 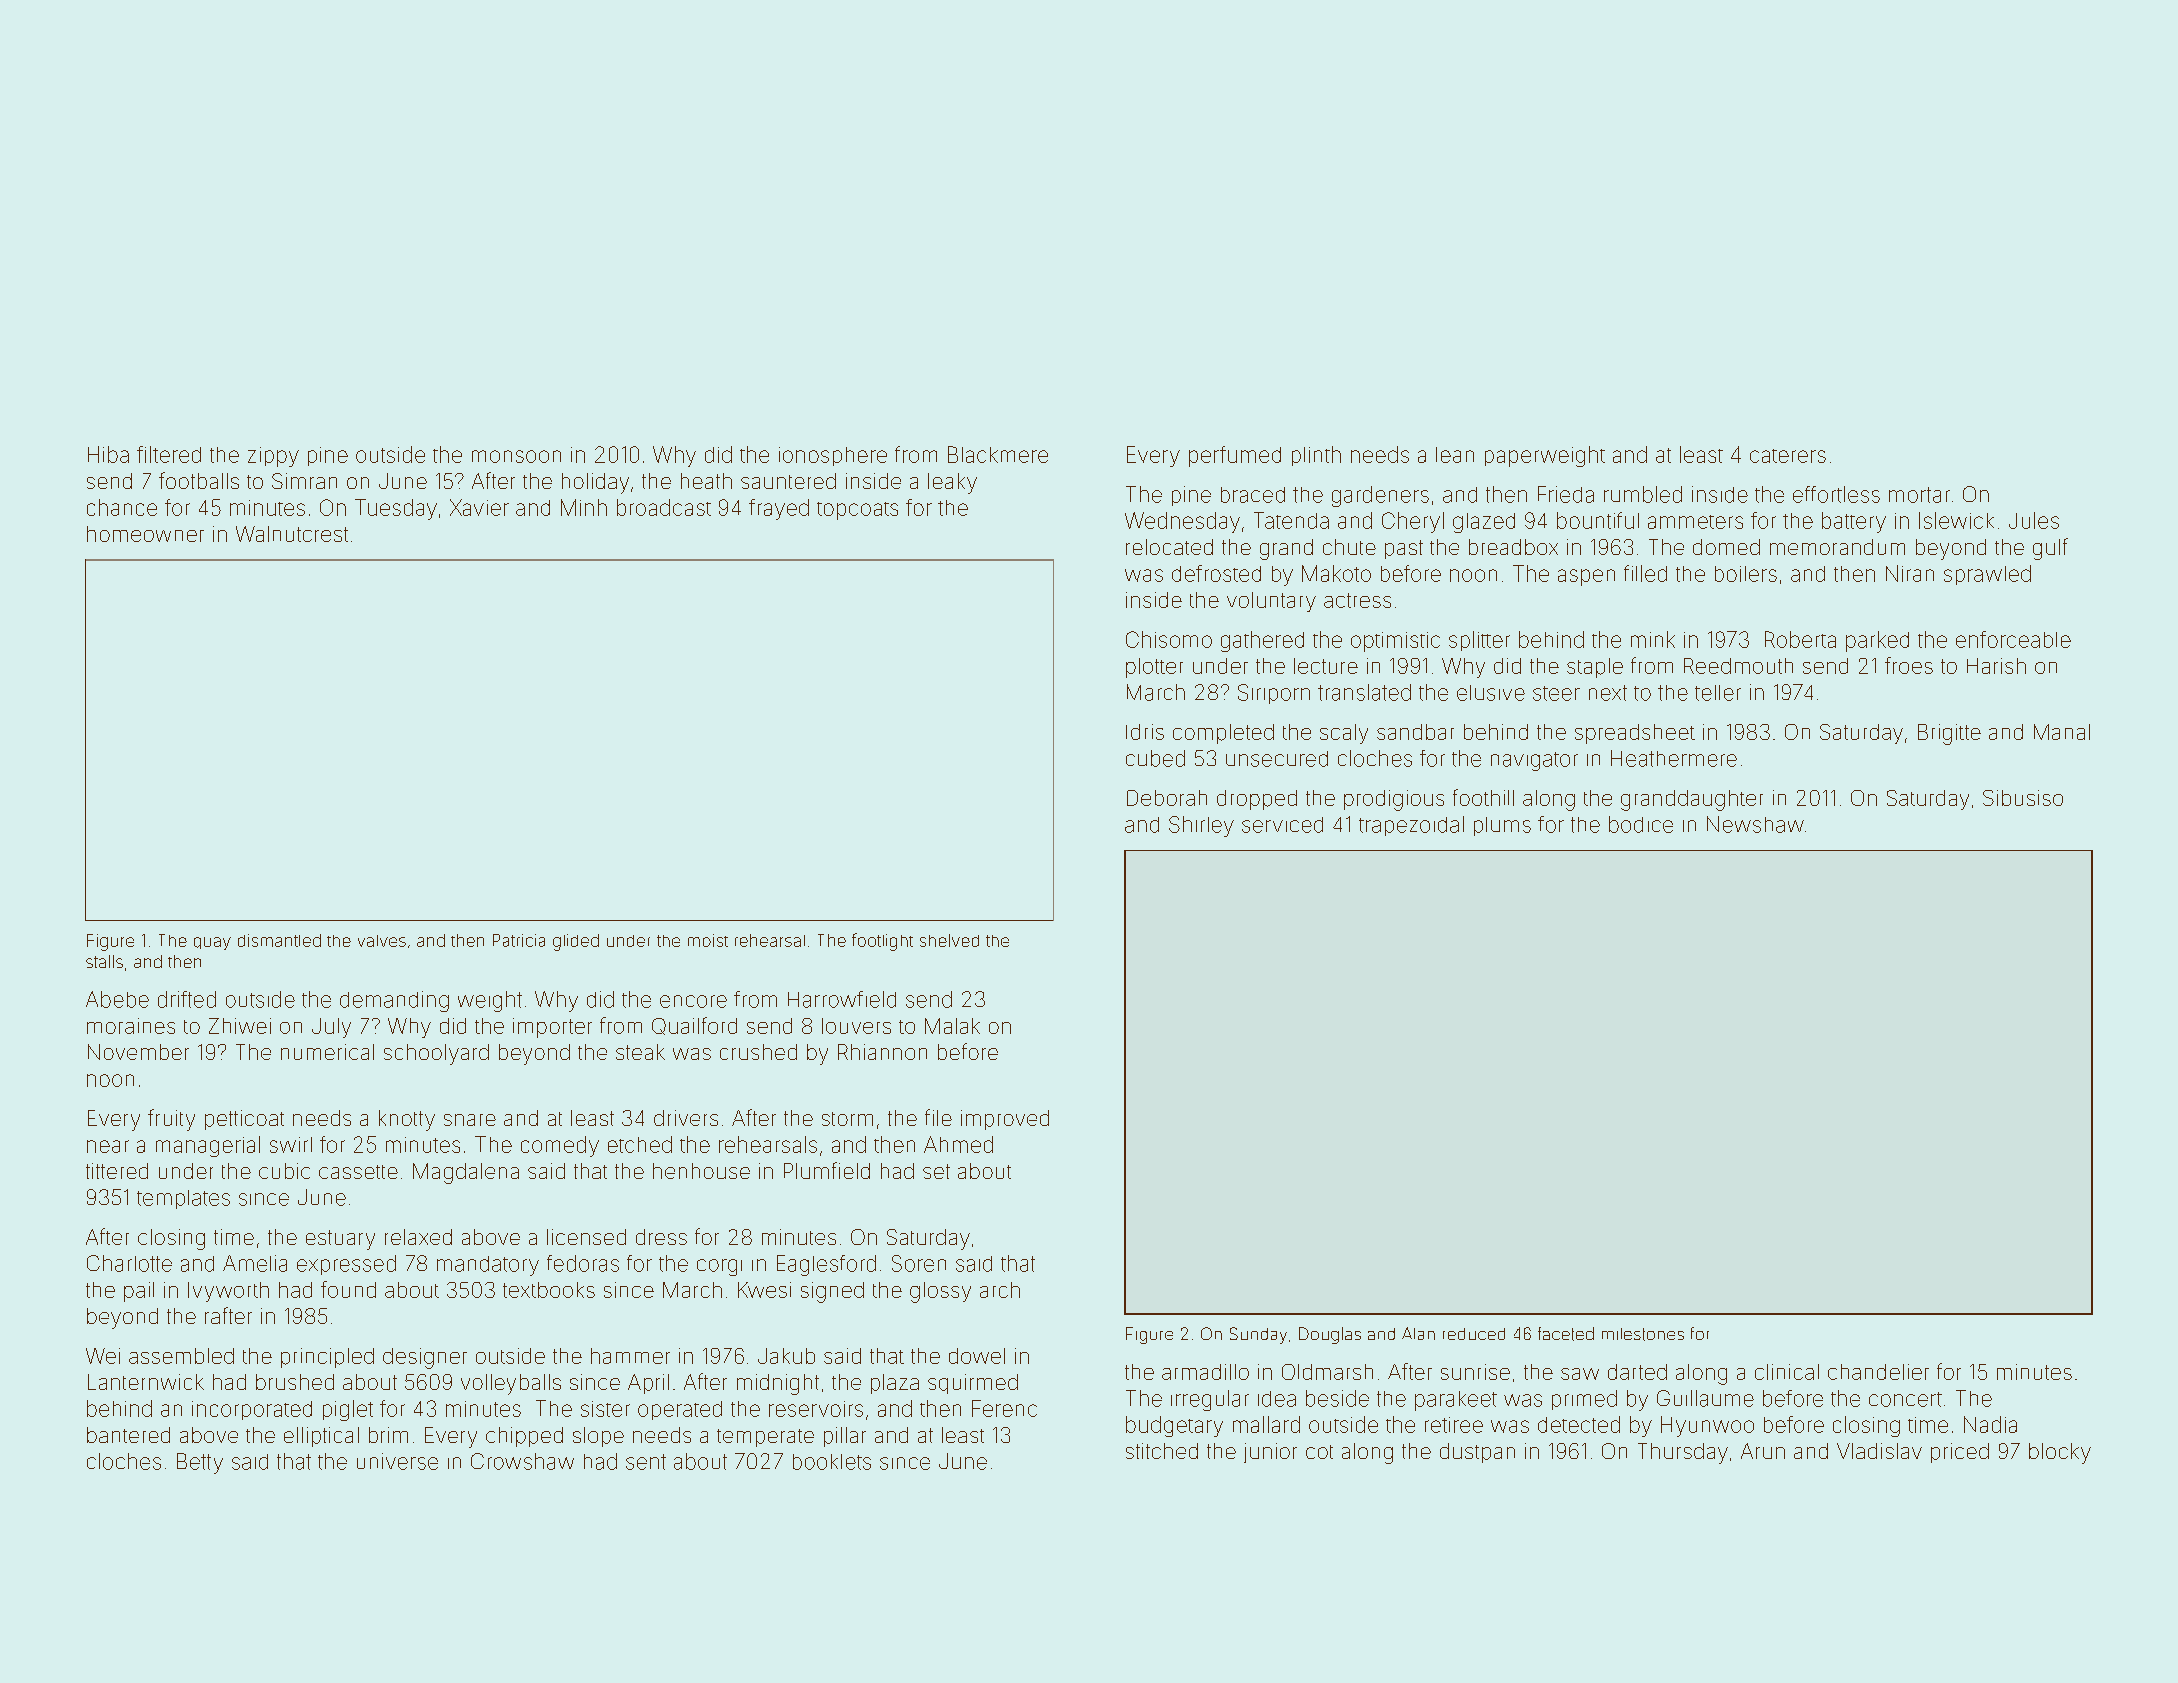 I want to click on reservoirs, so click(x=816, y=1409).
